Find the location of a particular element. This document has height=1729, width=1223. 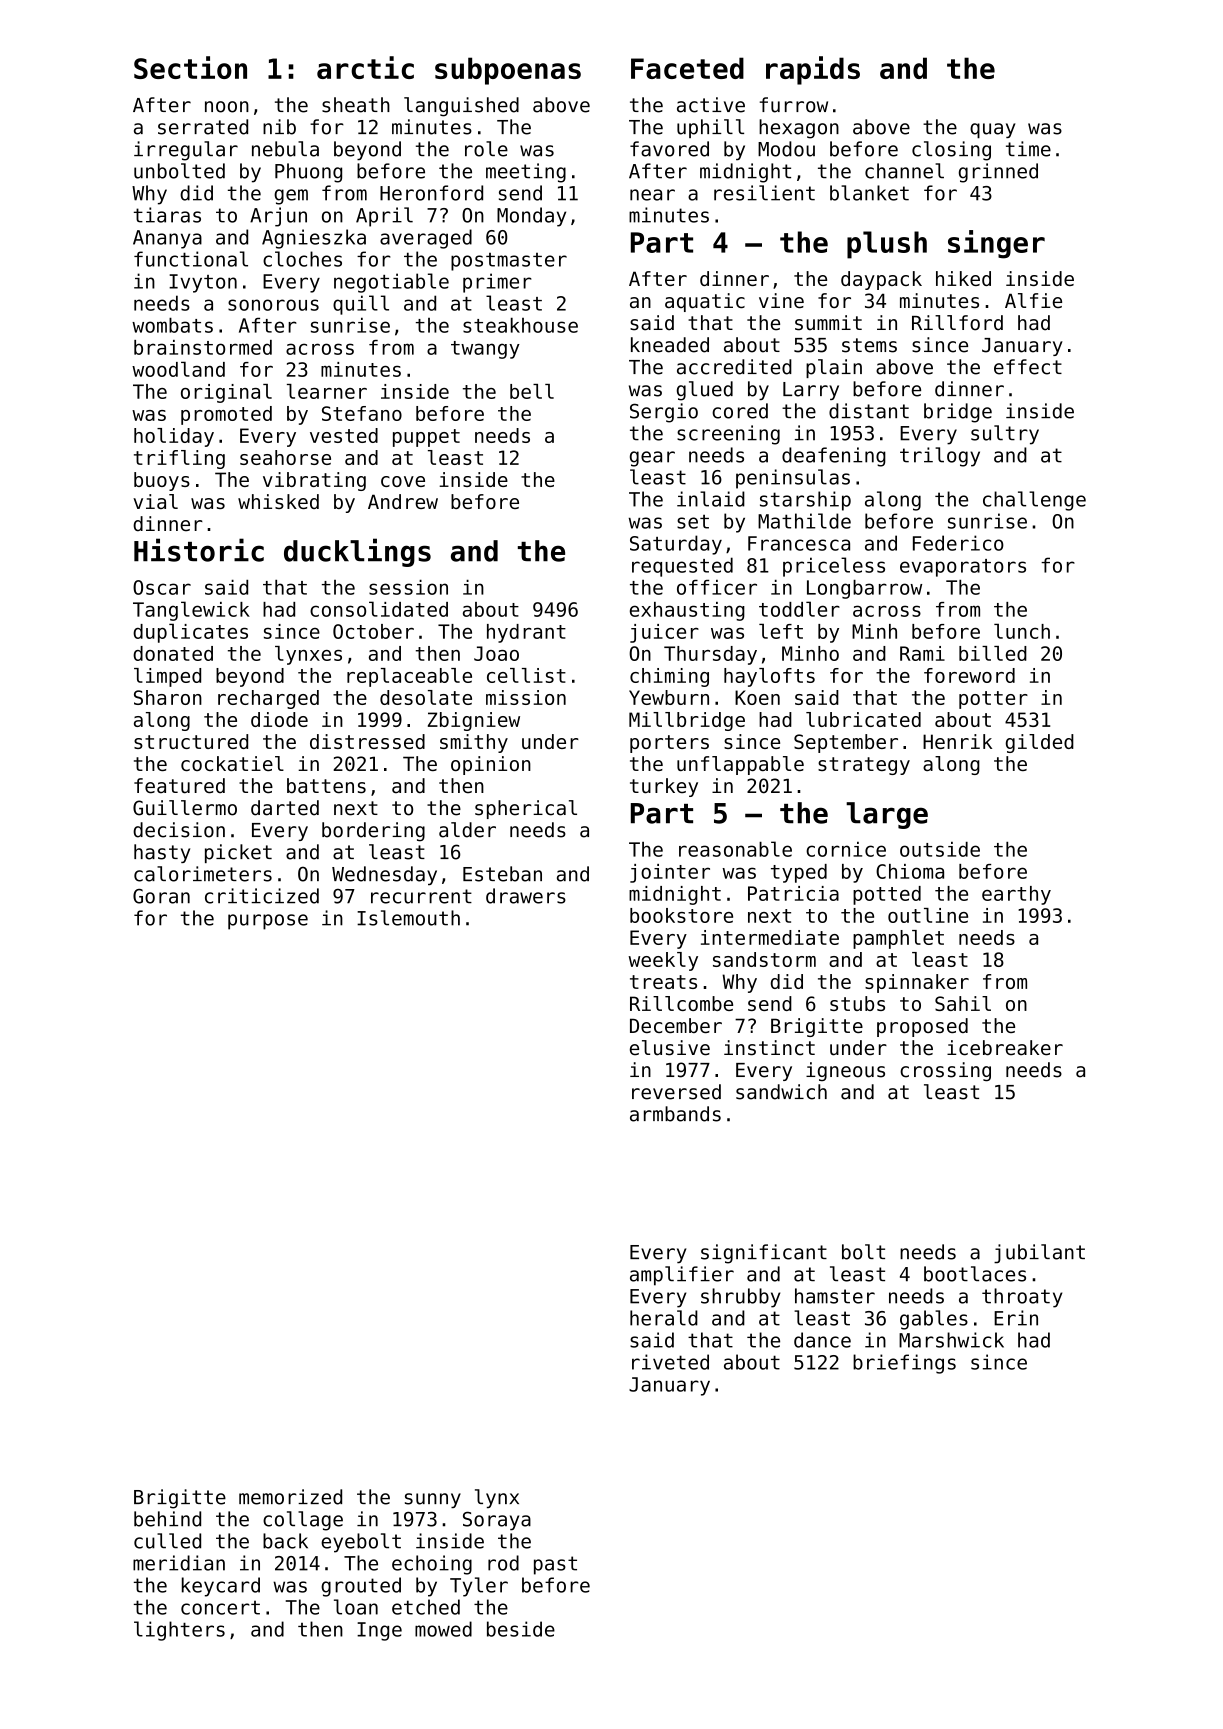

Section is located at coordinates (190, 67).
